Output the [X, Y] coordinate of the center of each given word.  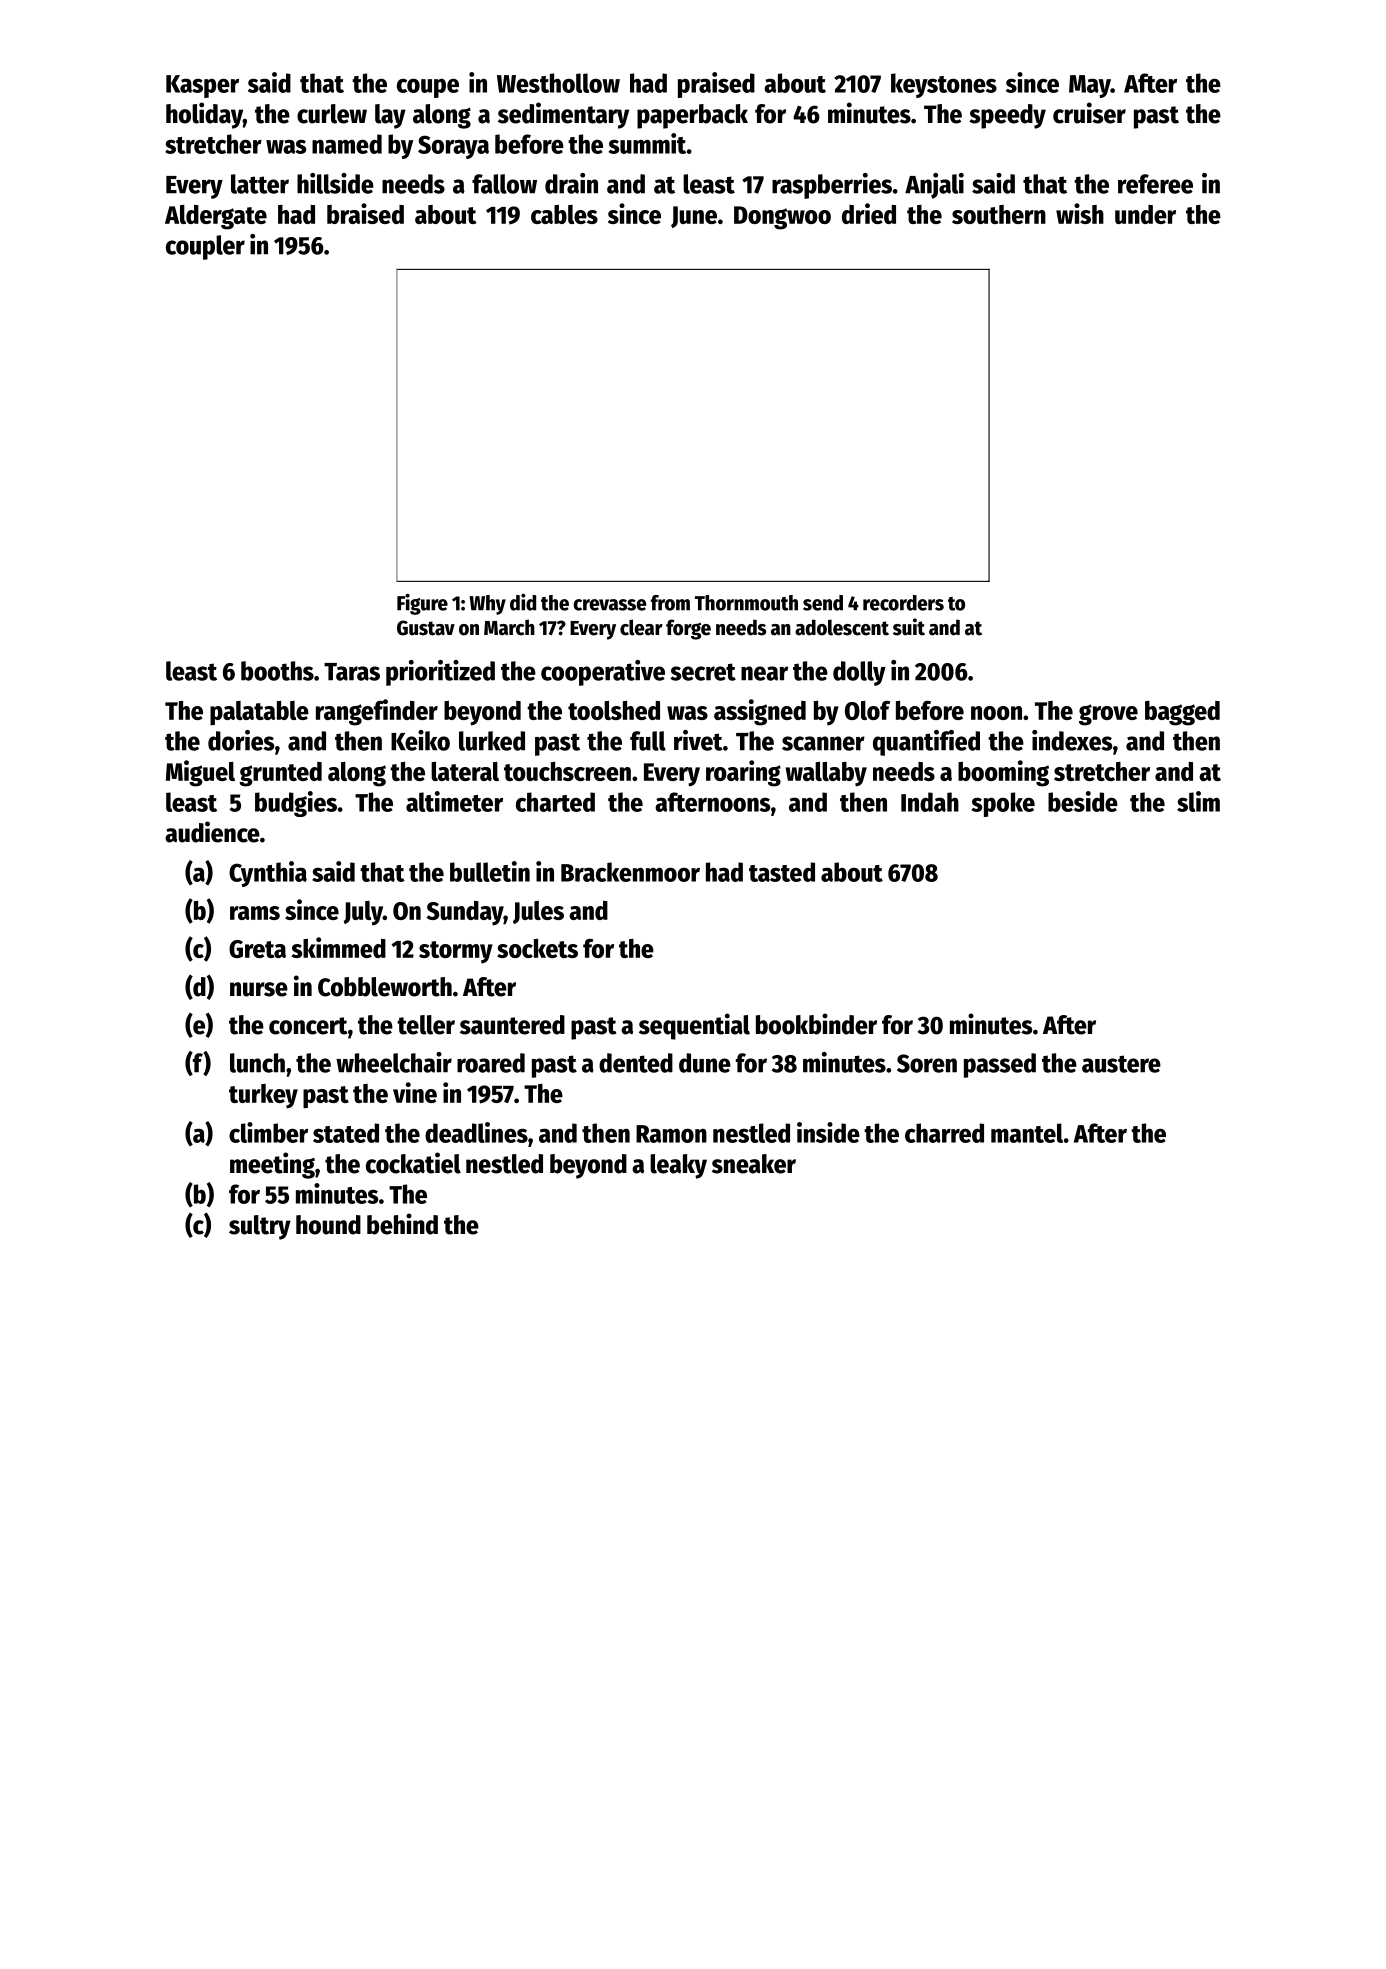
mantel [1027, 1133]
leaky [678, 1166]
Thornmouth [746, 603]
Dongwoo [782, 218]
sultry [260, 1227]
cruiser [1089, 113]
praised [716, 85]
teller [426, 1025]
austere [1121, 1064]
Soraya [453, 147]
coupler [205, 247]
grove [1108, 715]
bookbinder [816, 1024]
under [1145, 214]
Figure [422, 604]
